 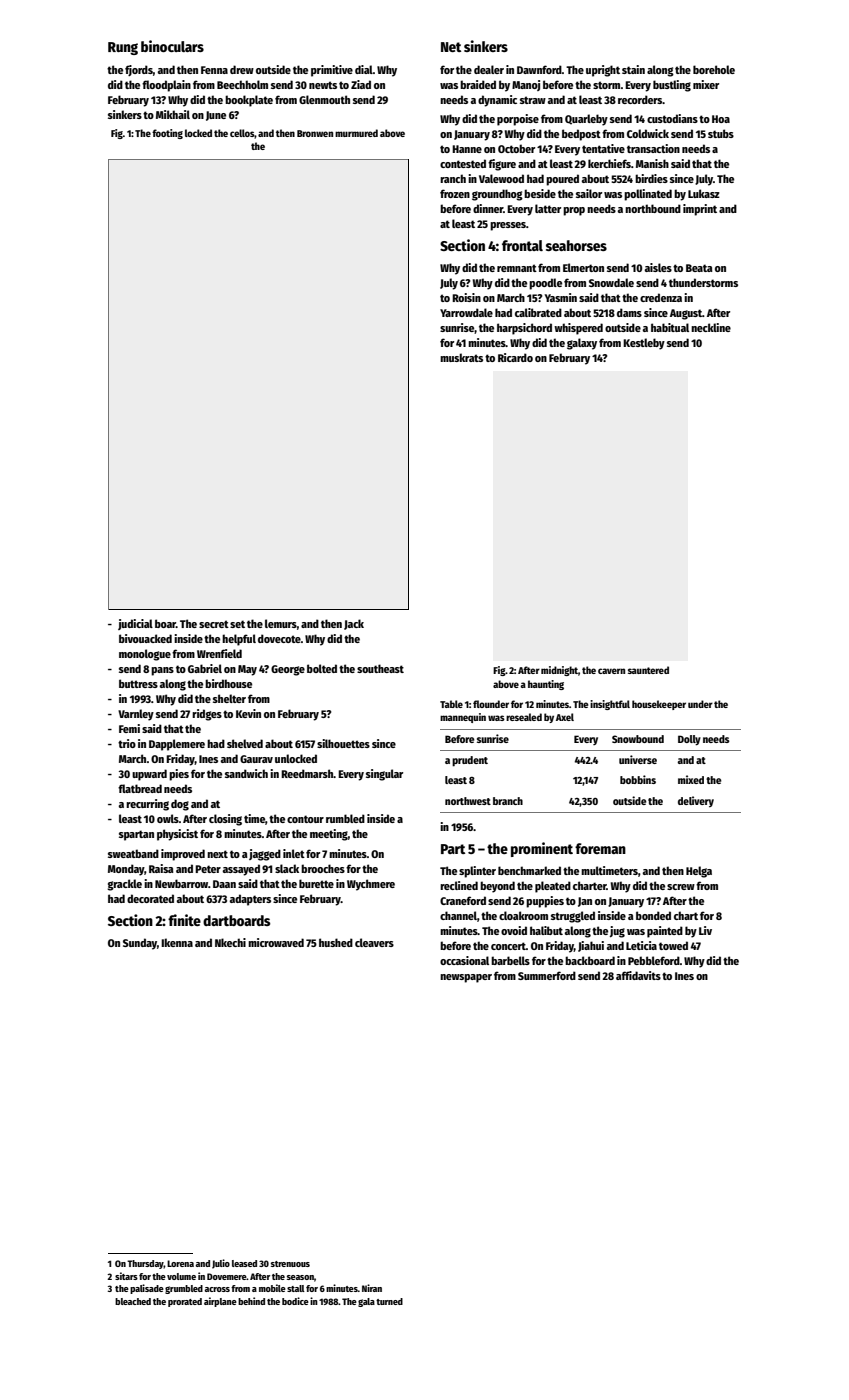 What do you see at coordinates (168, 818) in the page?
I see `owls` at bounding box center [168, 818].
